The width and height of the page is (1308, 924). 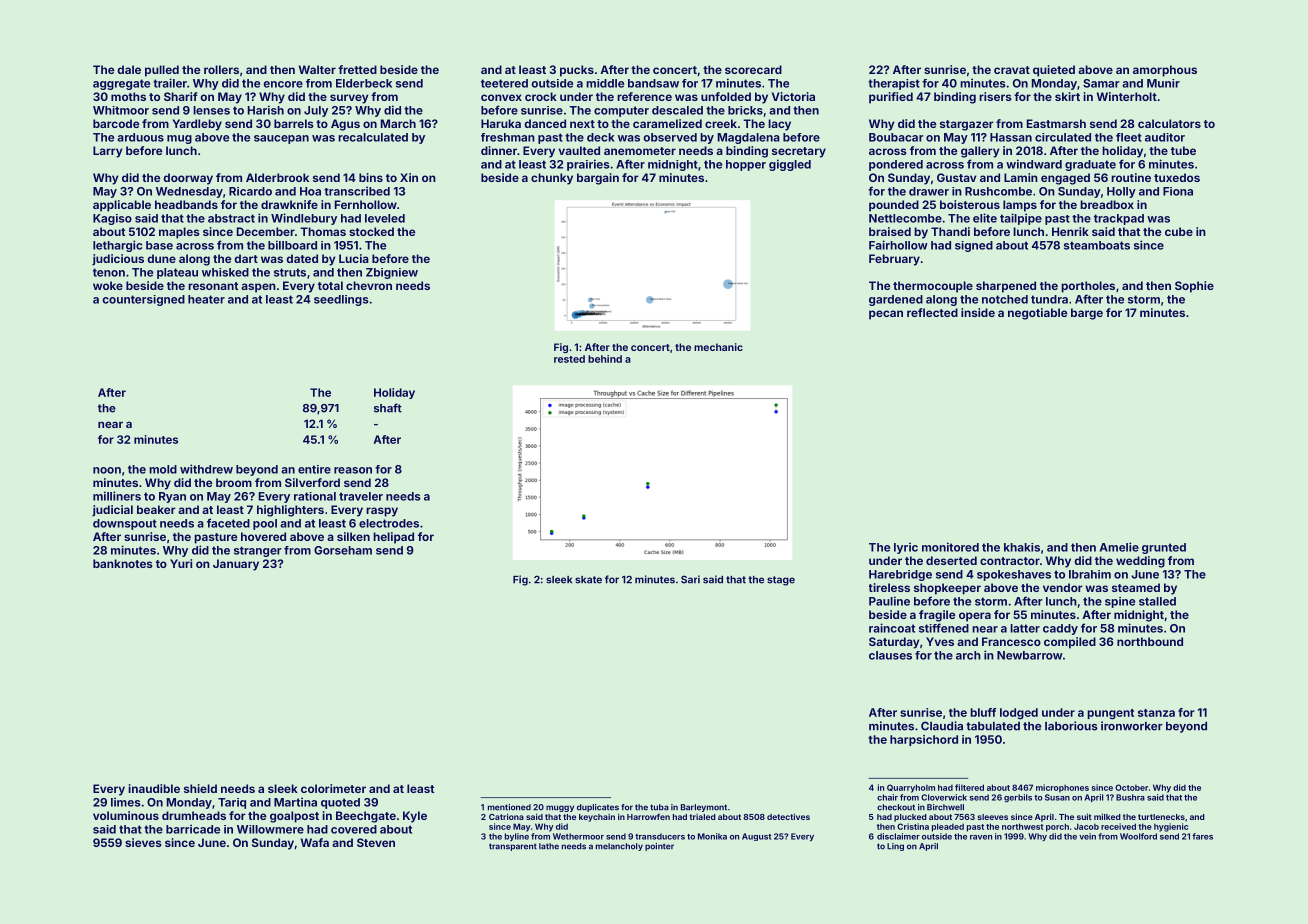 I want to click on negotiable, so click(x=1037, y=314).
